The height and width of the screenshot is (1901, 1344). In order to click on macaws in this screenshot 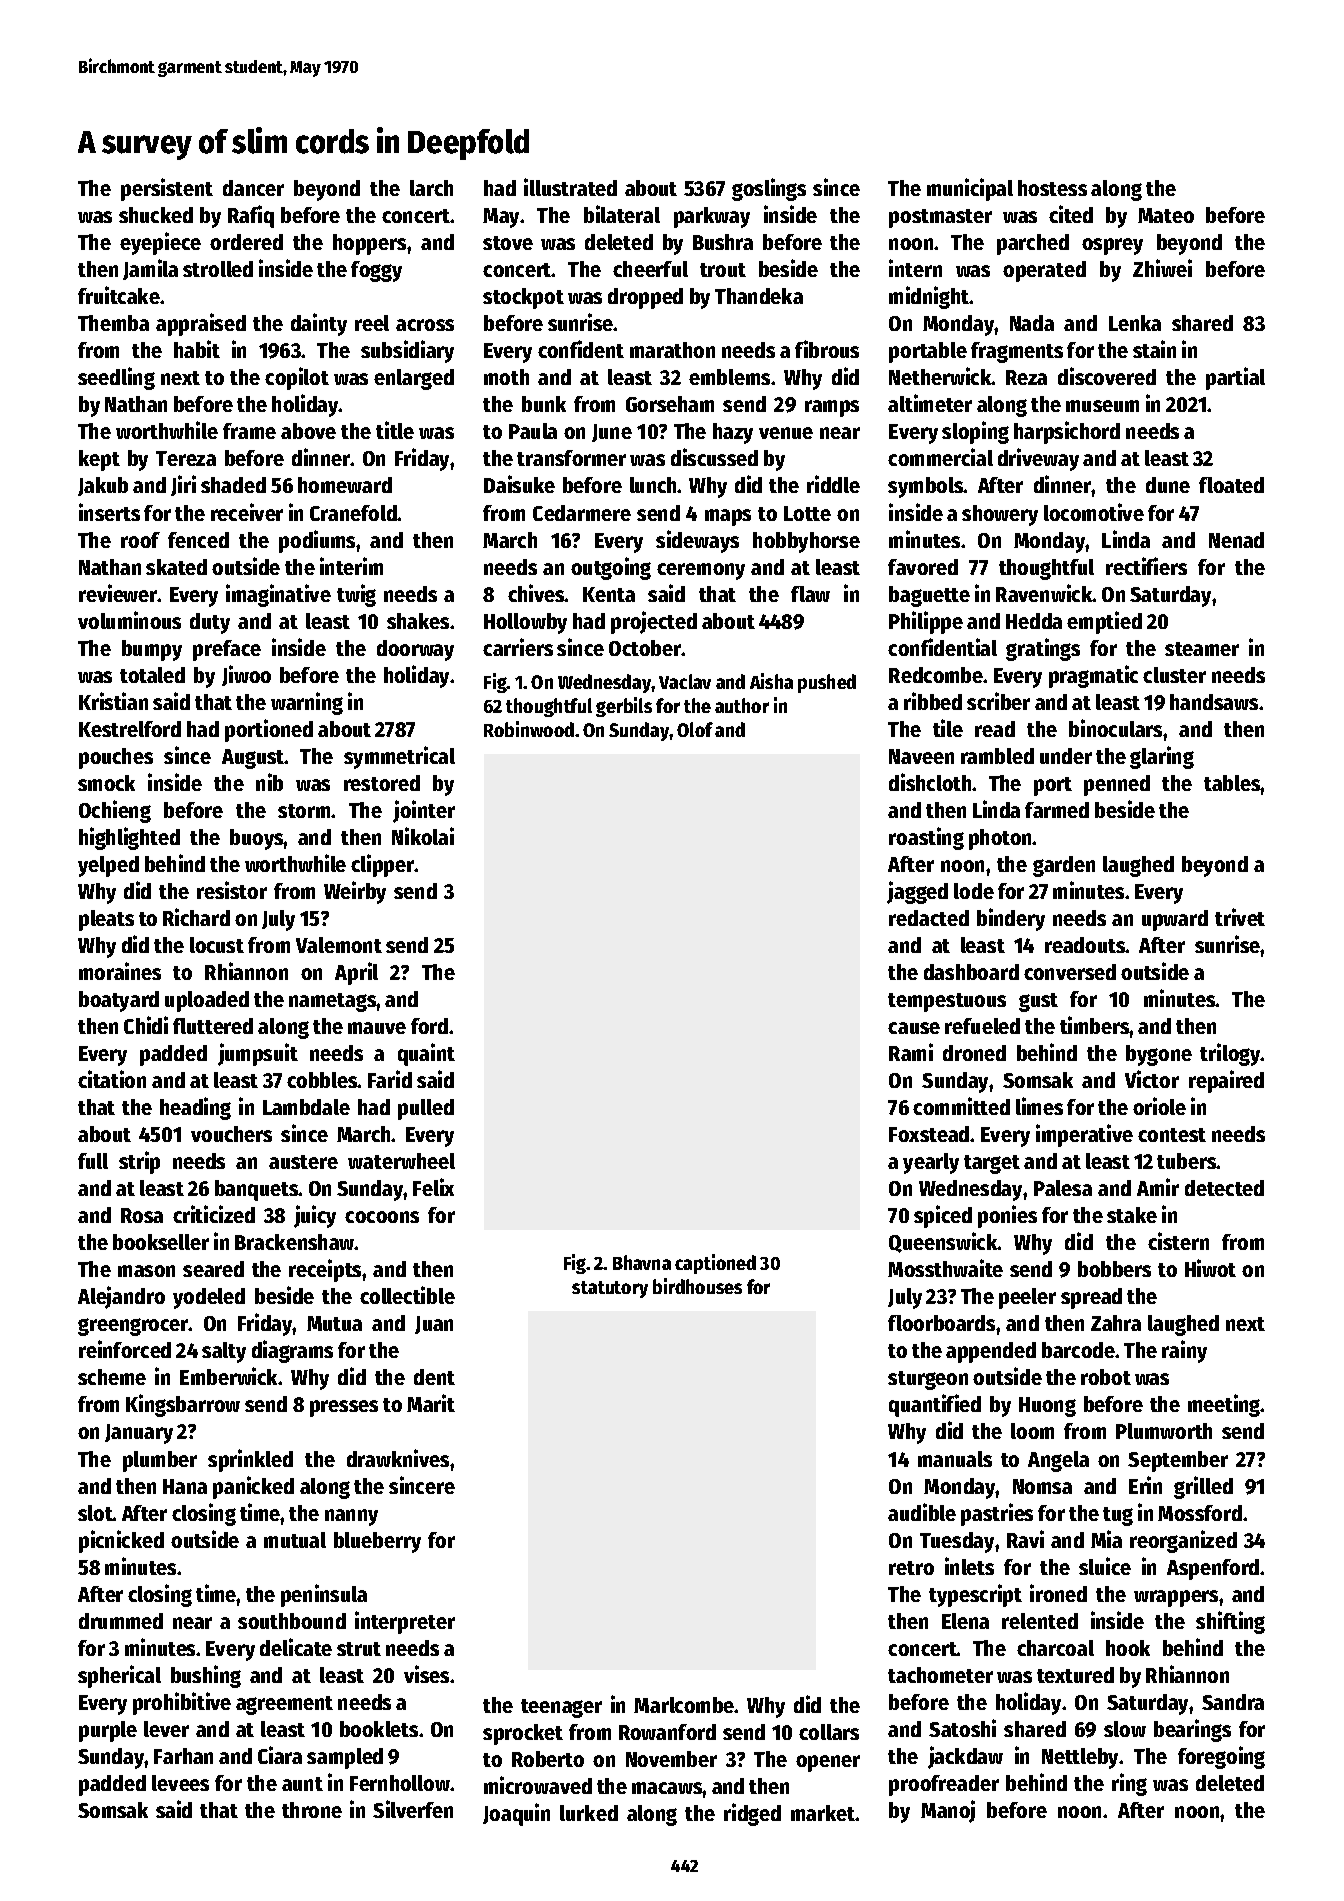, I will do `click(667, 1788)`.
